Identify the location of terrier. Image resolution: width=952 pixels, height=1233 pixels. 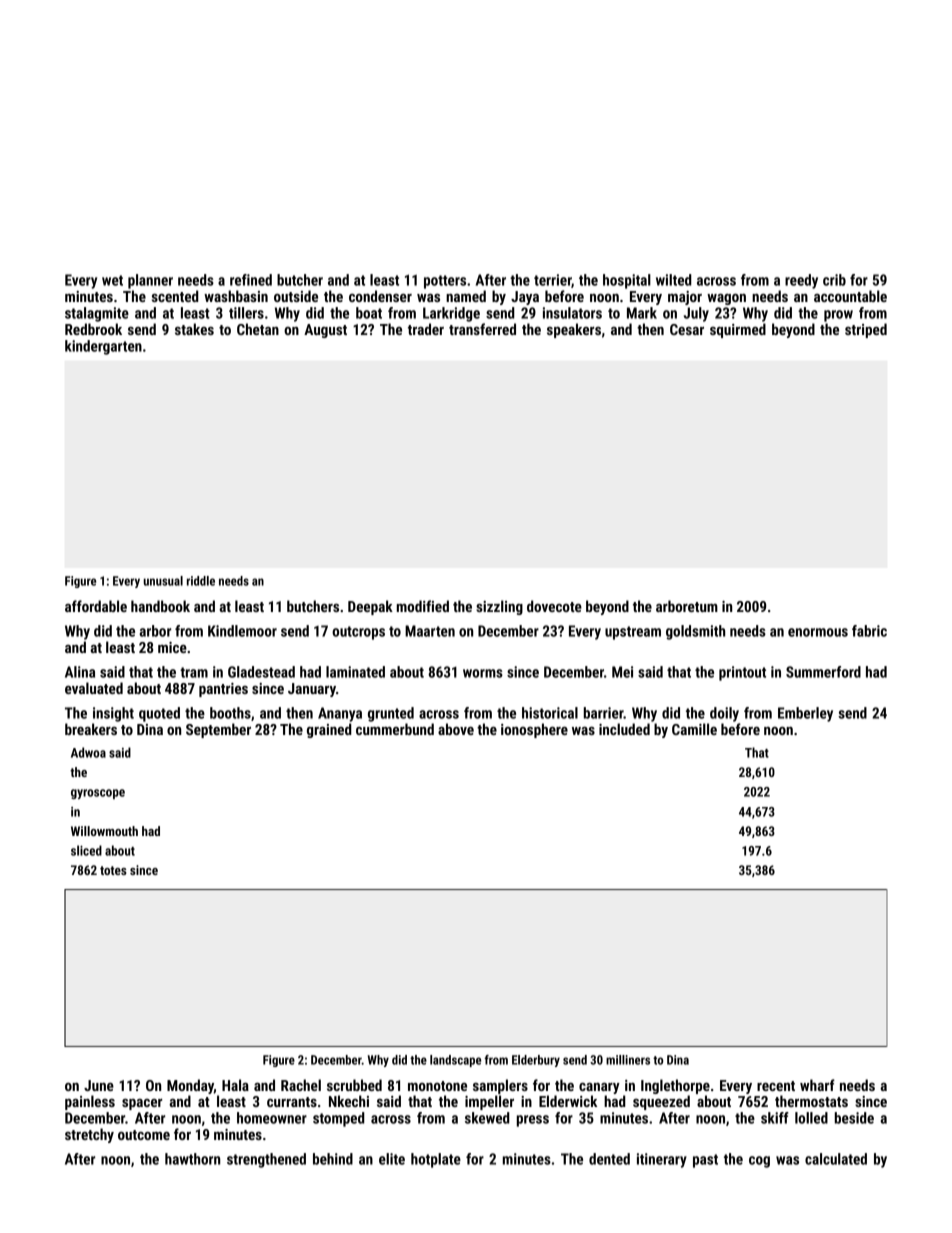
(553, 281).
